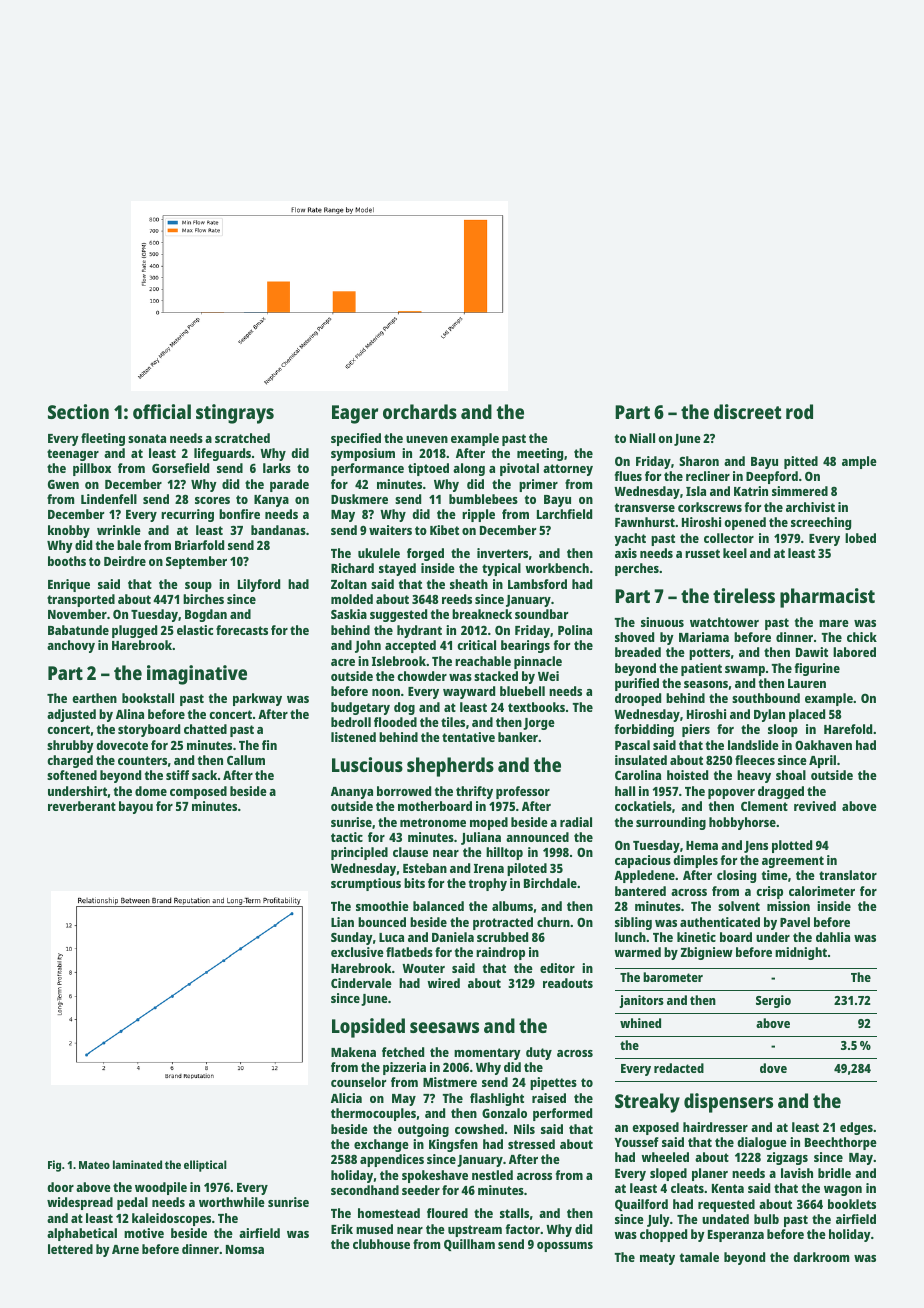 The height and width of the page is (1308, 924). I want to click on Section, so click(78, 411).
